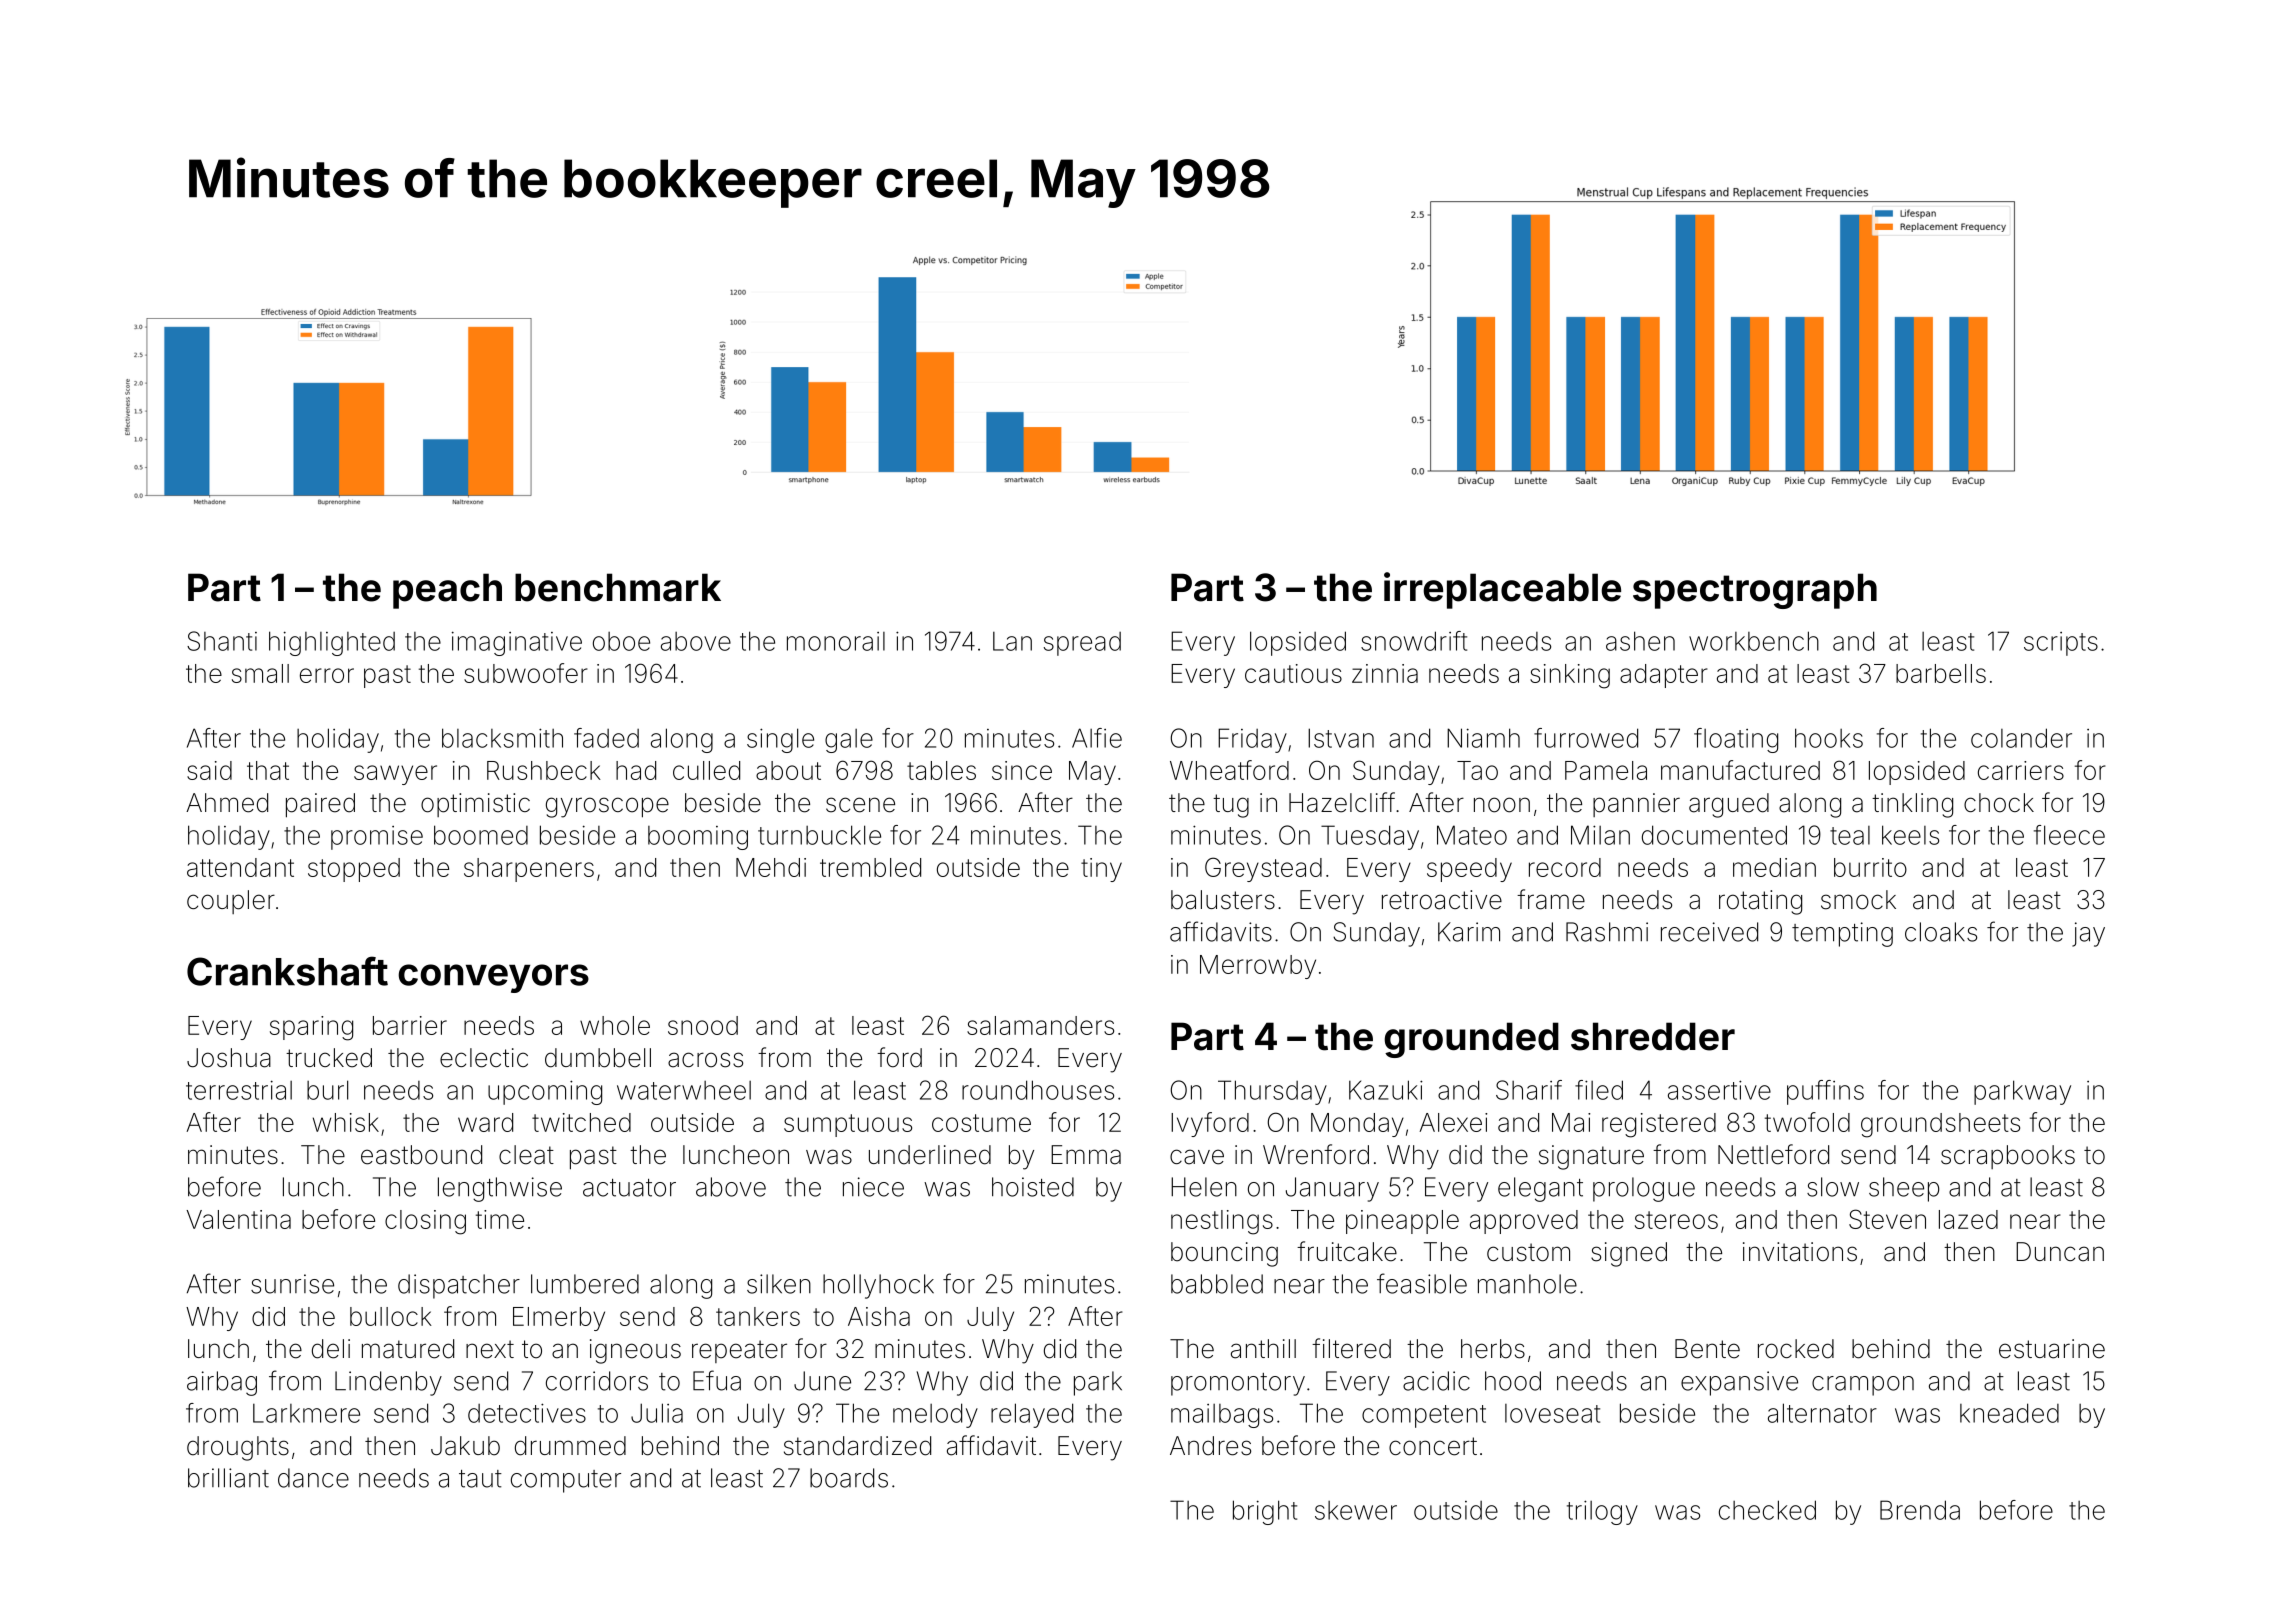 Image resolution: width=2292 pixels, height=1620 pixels. I want to click on Valentina, so click(238, 1219).
